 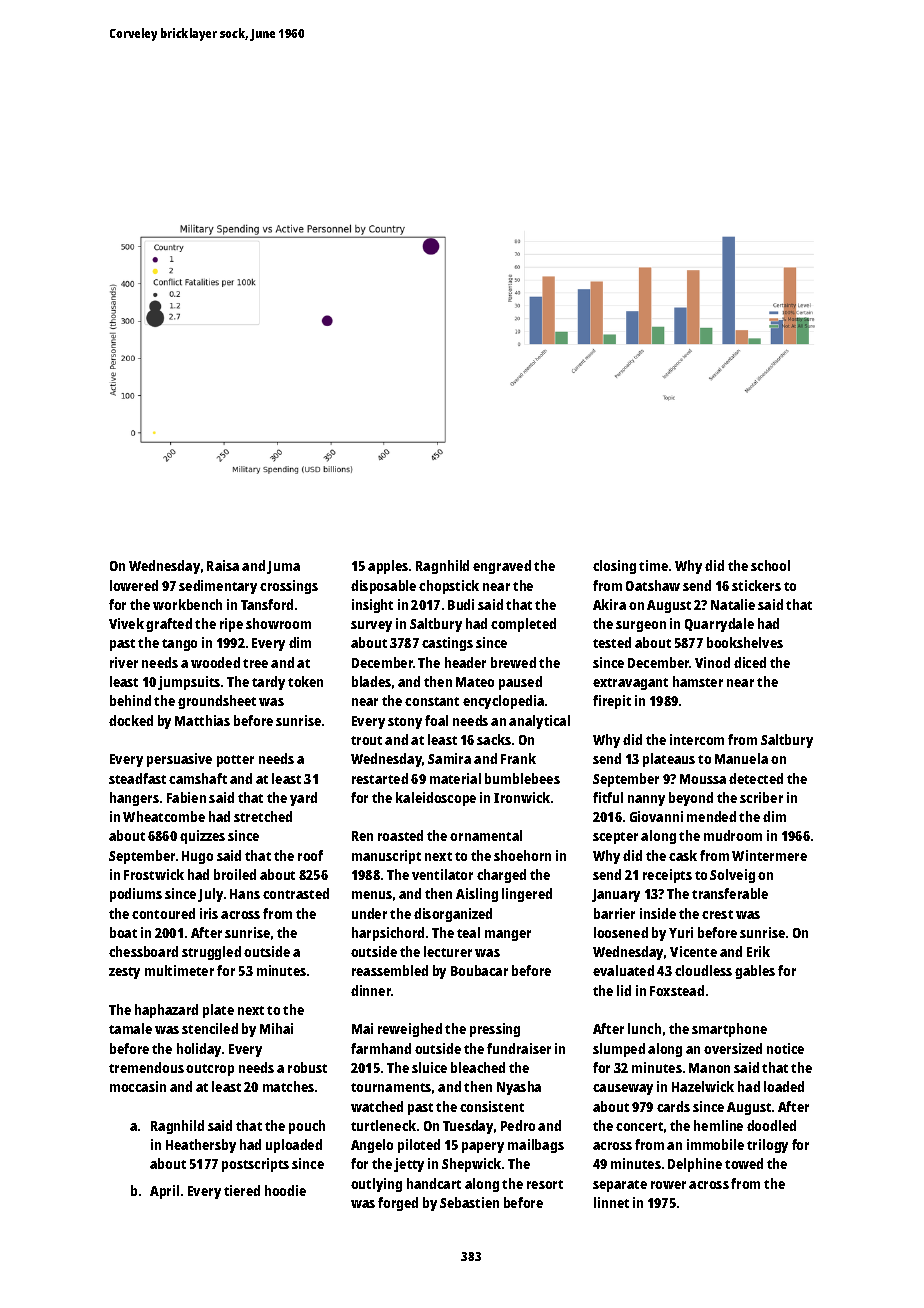 I want to click on towed, so click(x=744, y=1163).
